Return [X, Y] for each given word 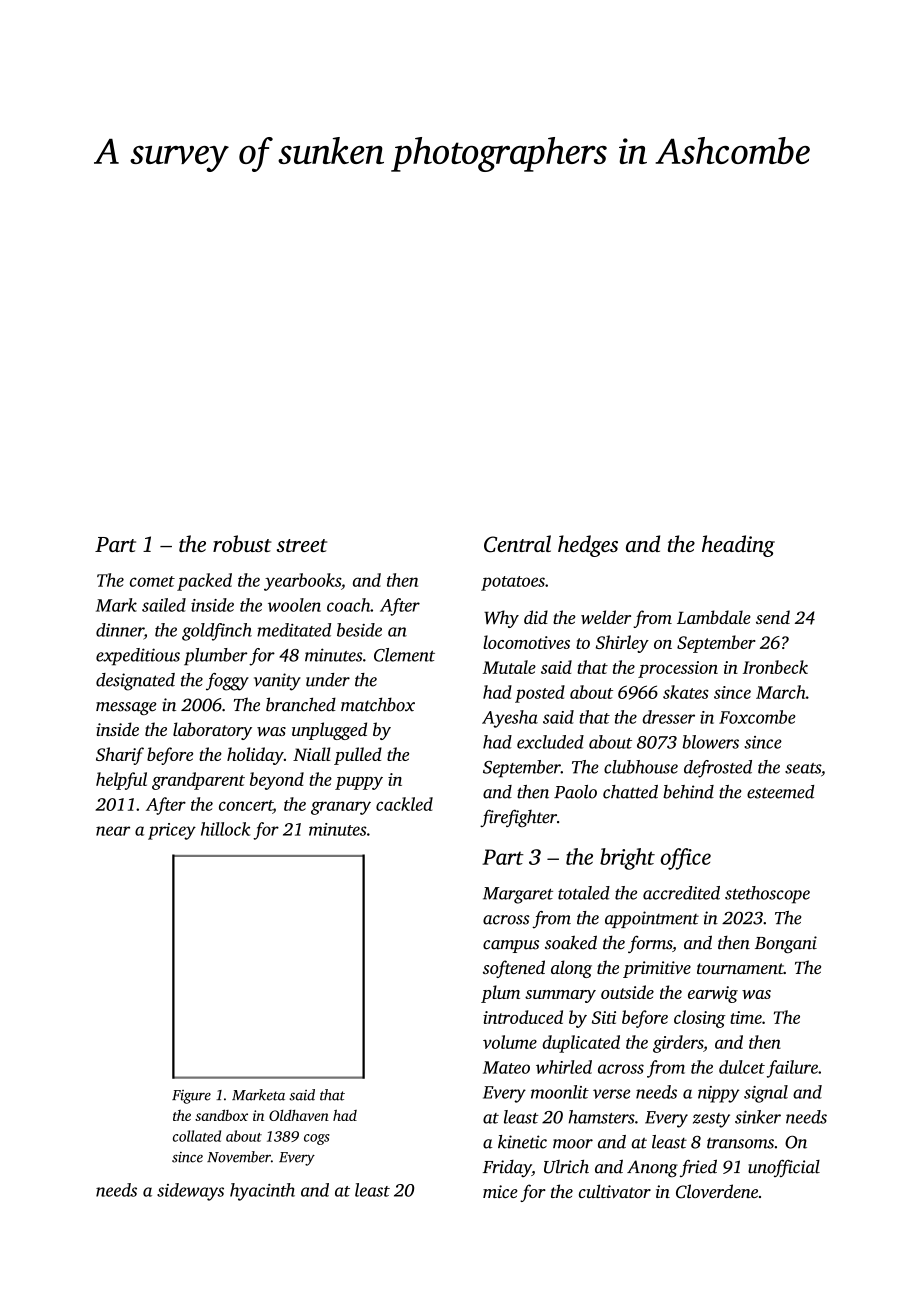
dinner [120, 630]
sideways [190, 1192]
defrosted [718, 769]
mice [500, 1191]
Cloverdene [717, 1191]
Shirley [622, 644]
